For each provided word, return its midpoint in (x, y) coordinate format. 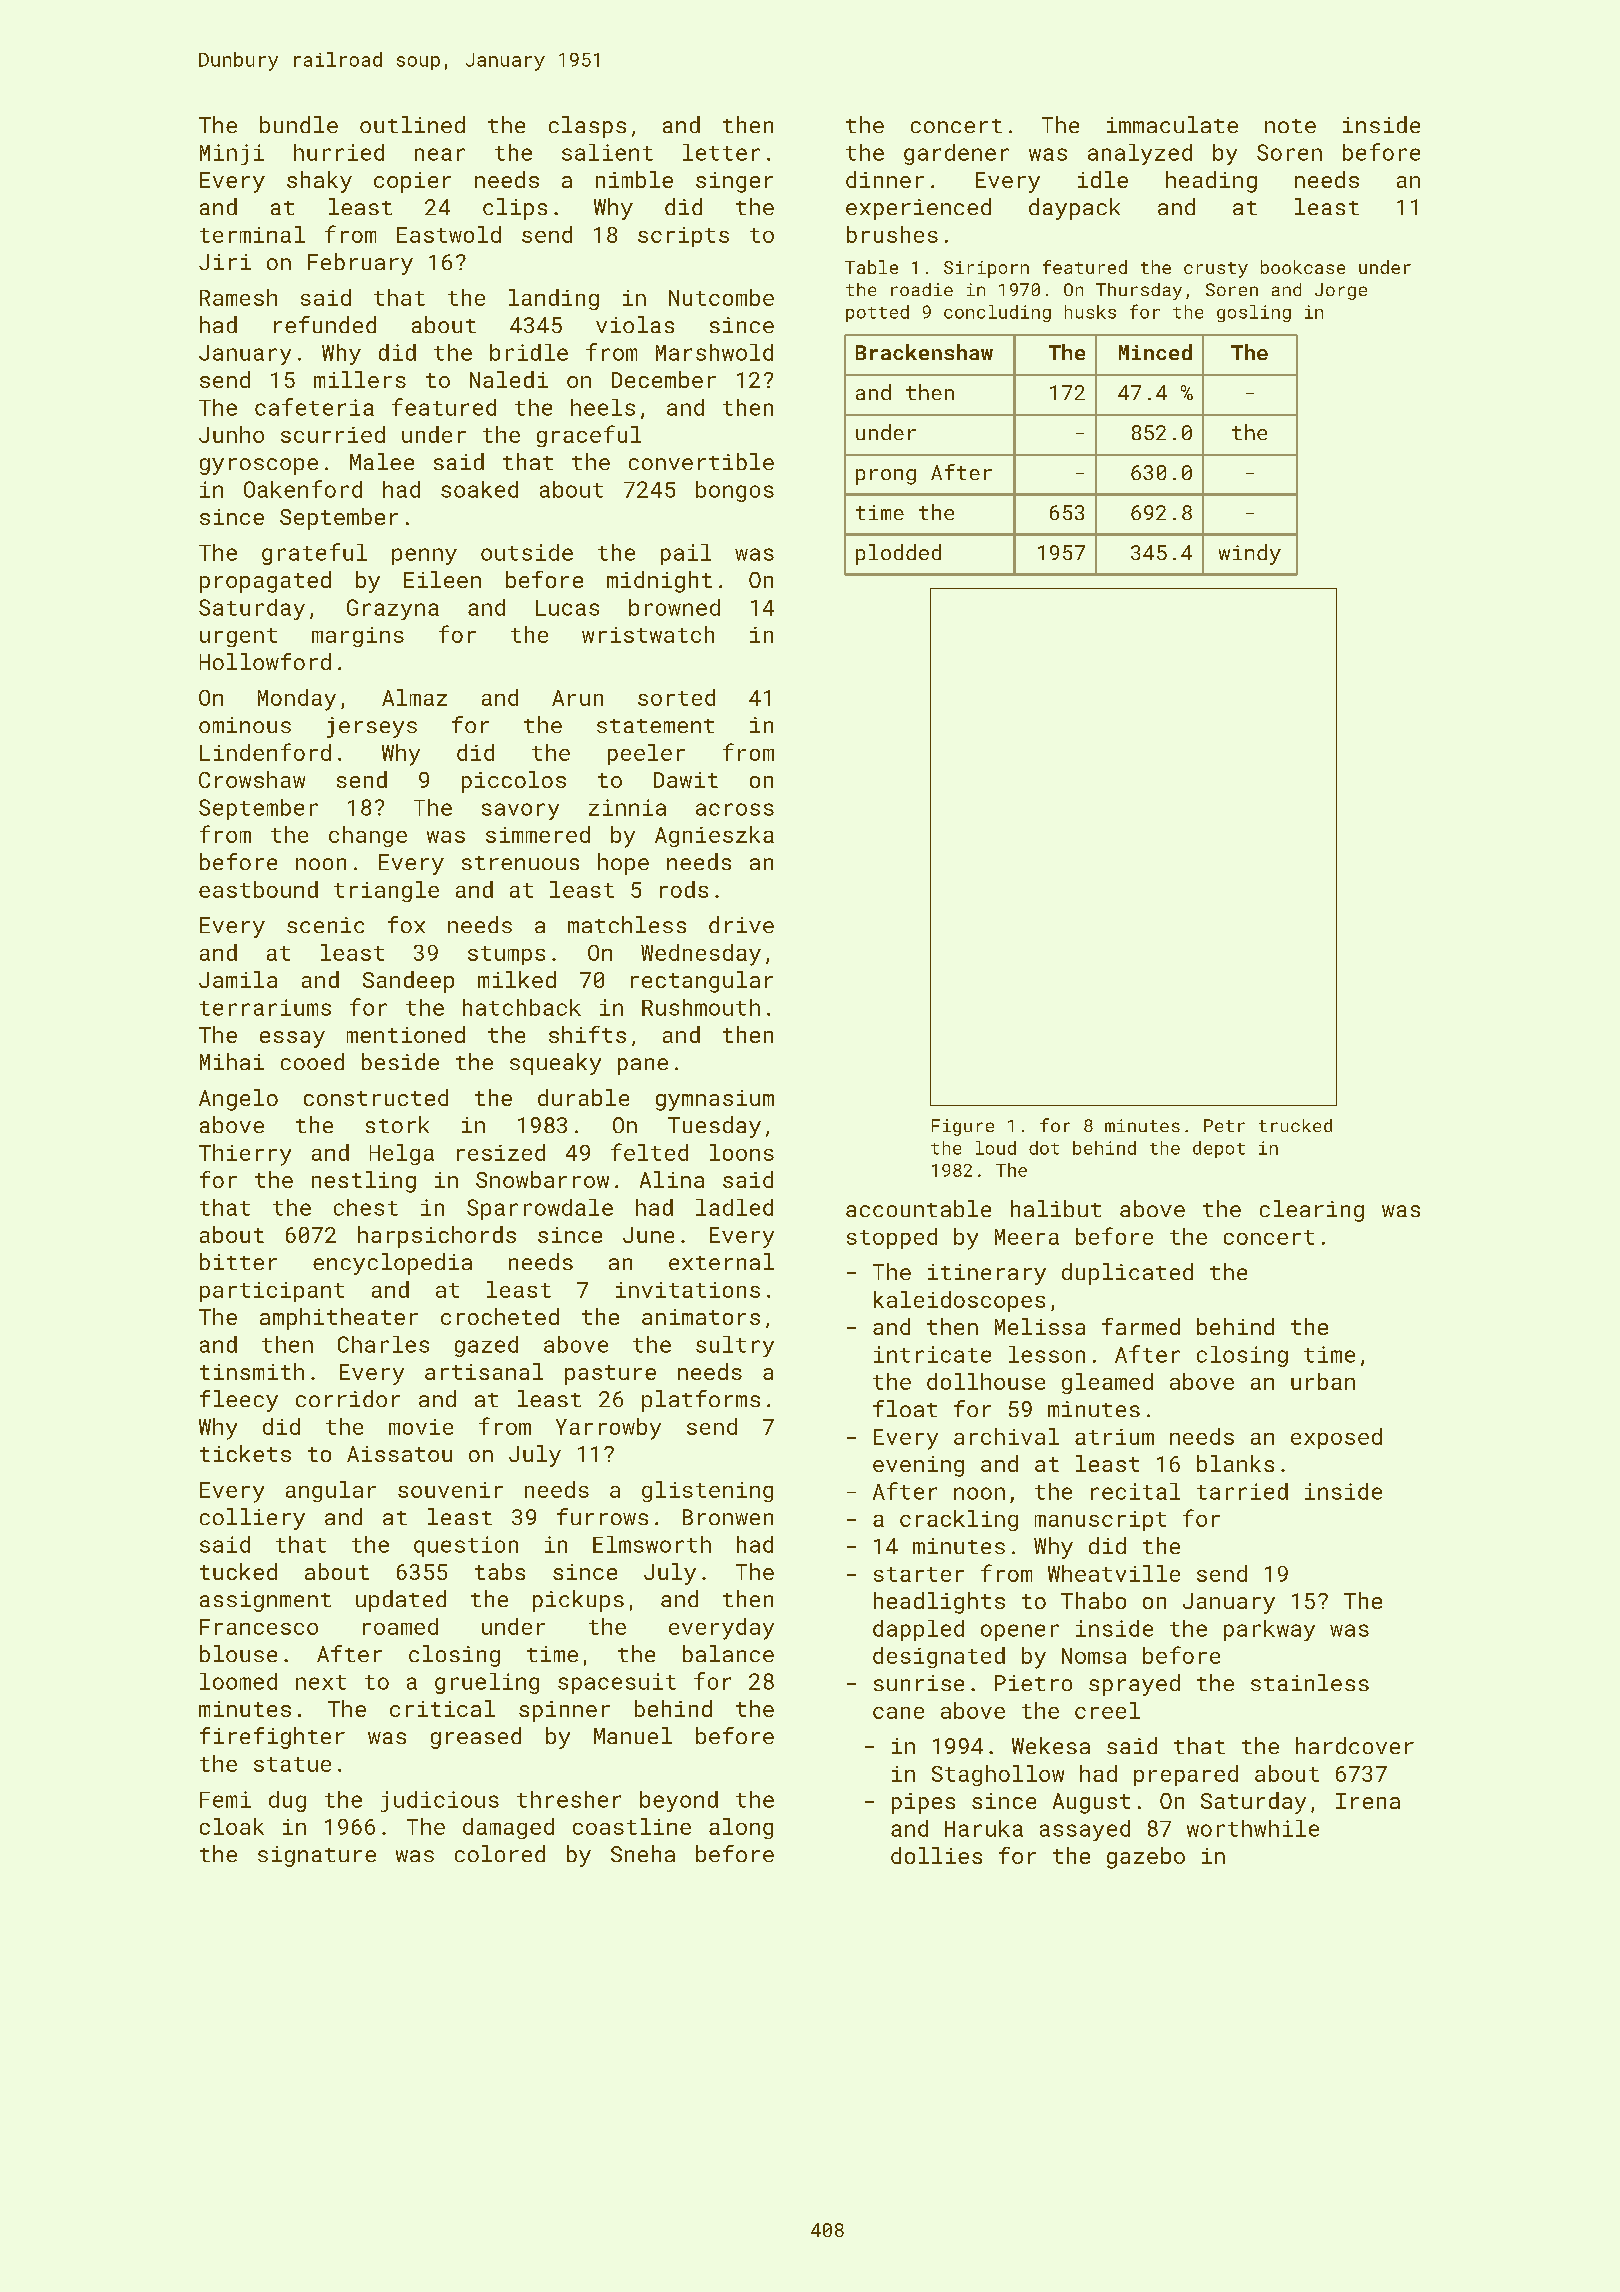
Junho (231, 434)
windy (1250, 554)
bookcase (1303, 267)
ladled (734, 1207)
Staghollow (998, 1775)
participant (272, 1292)
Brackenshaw (924, 352)
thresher (569, 1799)
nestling (364, 1182)
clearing (1312, 1211)
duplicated (1127, 1274)
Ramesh (238, 297)
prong (886, 477)
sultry (735, 1346)
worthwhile (1253, 1828)
